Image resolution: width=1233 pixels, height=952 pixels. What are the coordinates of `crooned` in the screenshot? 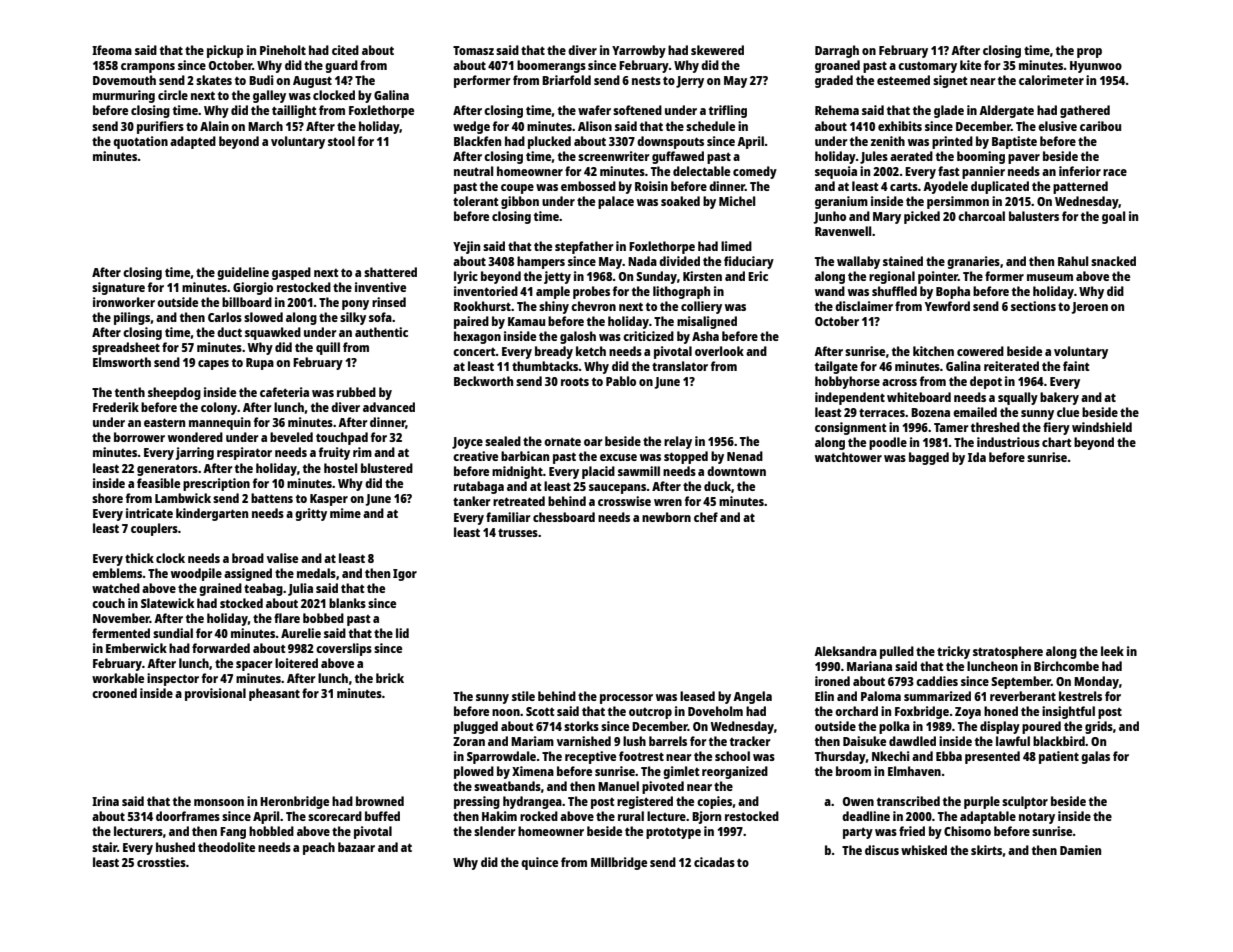 It's located at (114, 693).
